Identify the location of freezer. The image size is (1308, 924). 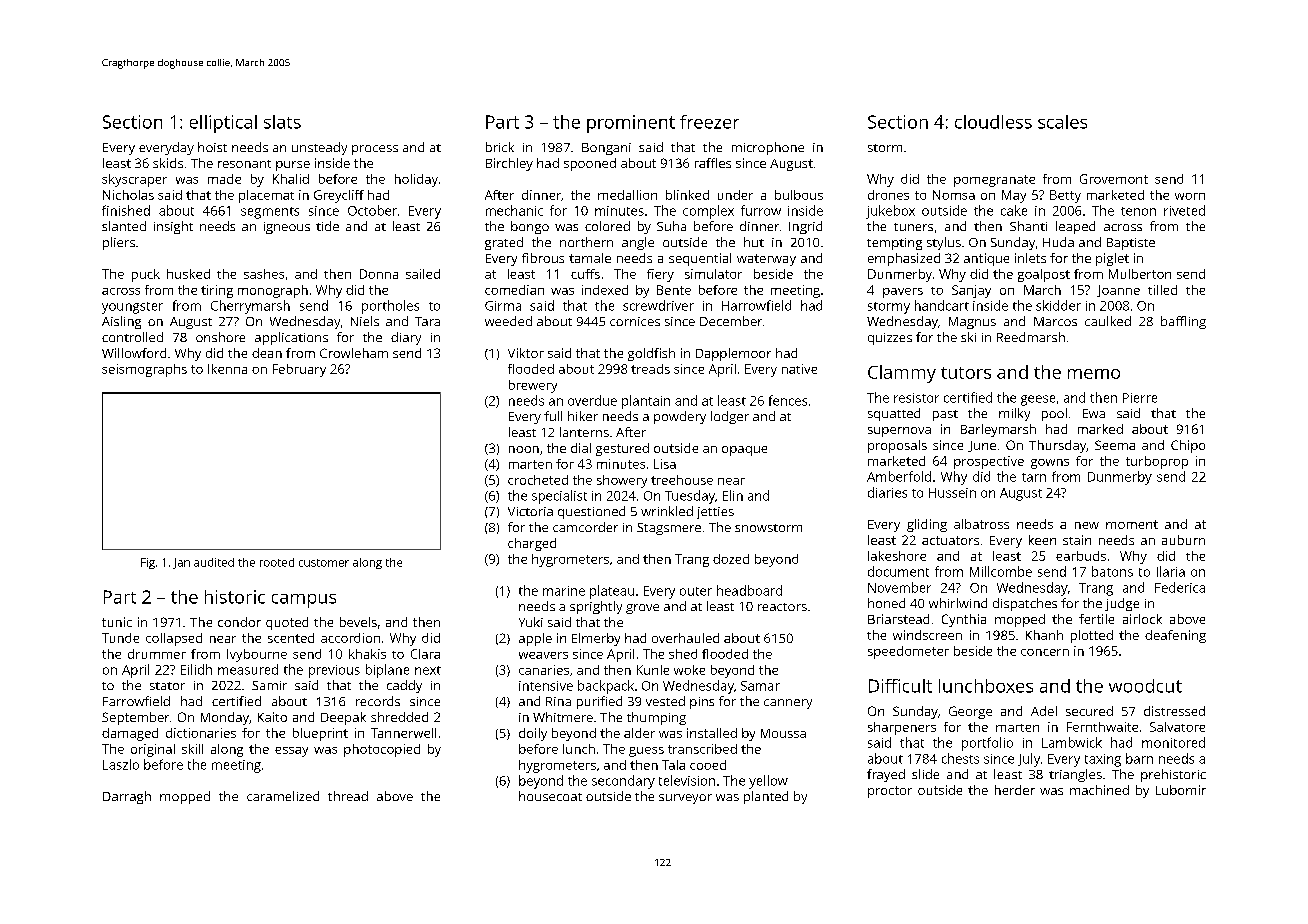
(709, 122).
